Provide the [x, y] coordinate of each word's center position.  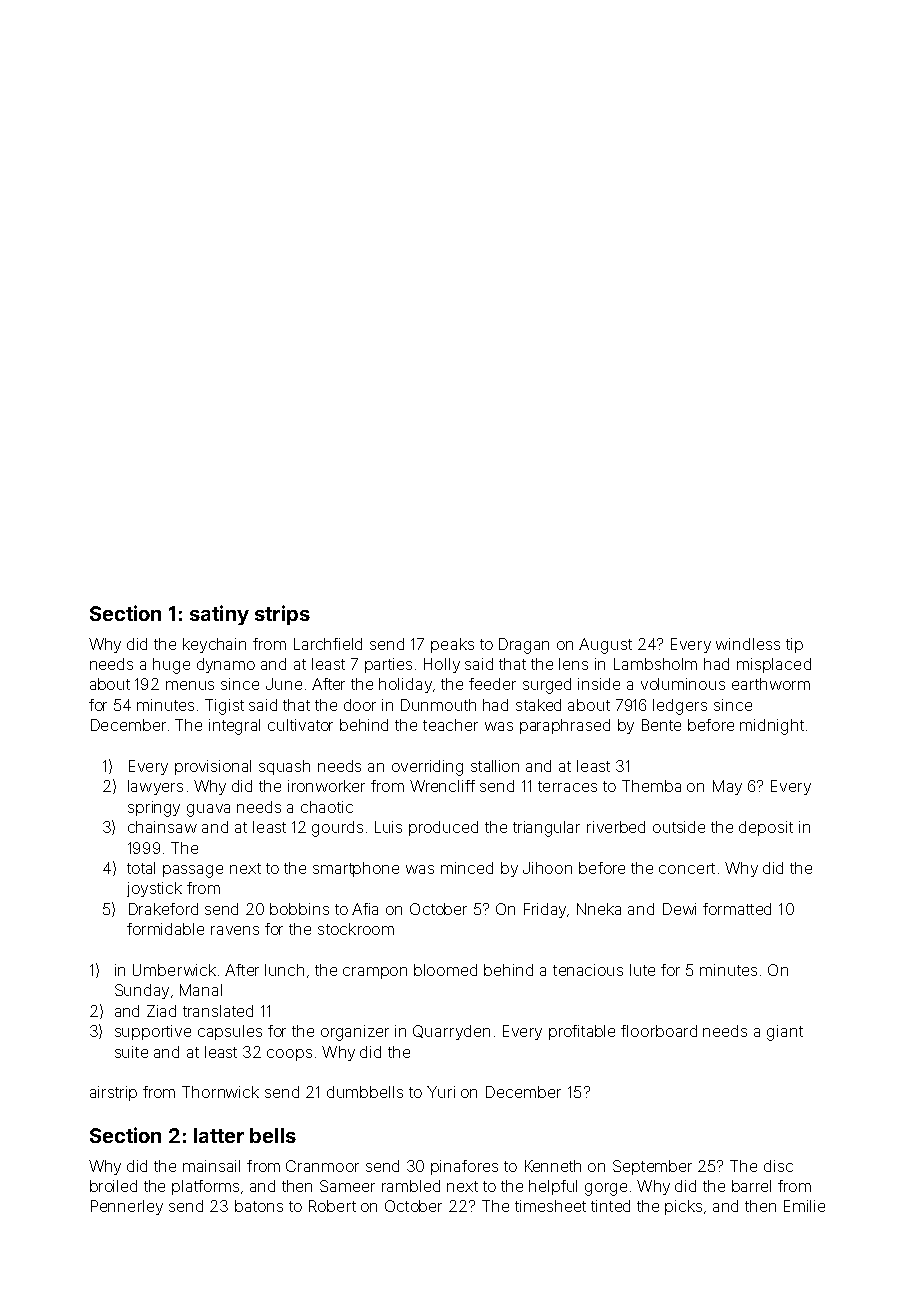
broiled [113, 1186]
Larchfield [328, 644]
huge [171, 666]
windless [748, 644]
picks [683, 1207]
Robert [332, 1206]
